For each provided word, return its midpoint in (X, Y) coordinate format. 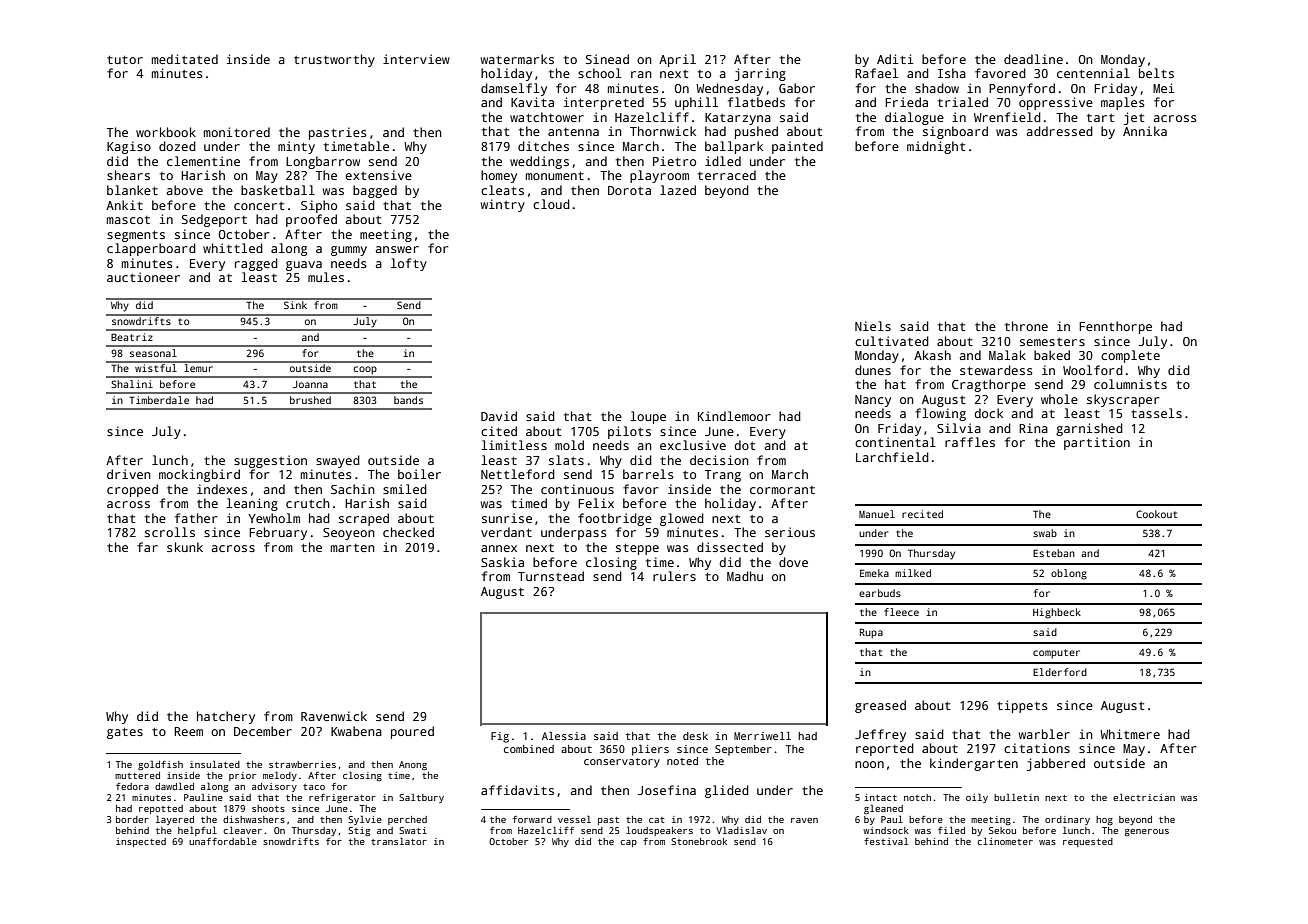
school (599, 73)
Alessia (564, 736)
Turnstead (551, 576)
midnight (936, 147)
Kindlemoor (734, 416)
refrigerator (342, 798)
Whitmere (1130, 734)
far (147, 547)
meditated (185, 59)
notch (917, 797)
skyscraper (1123, 400)
